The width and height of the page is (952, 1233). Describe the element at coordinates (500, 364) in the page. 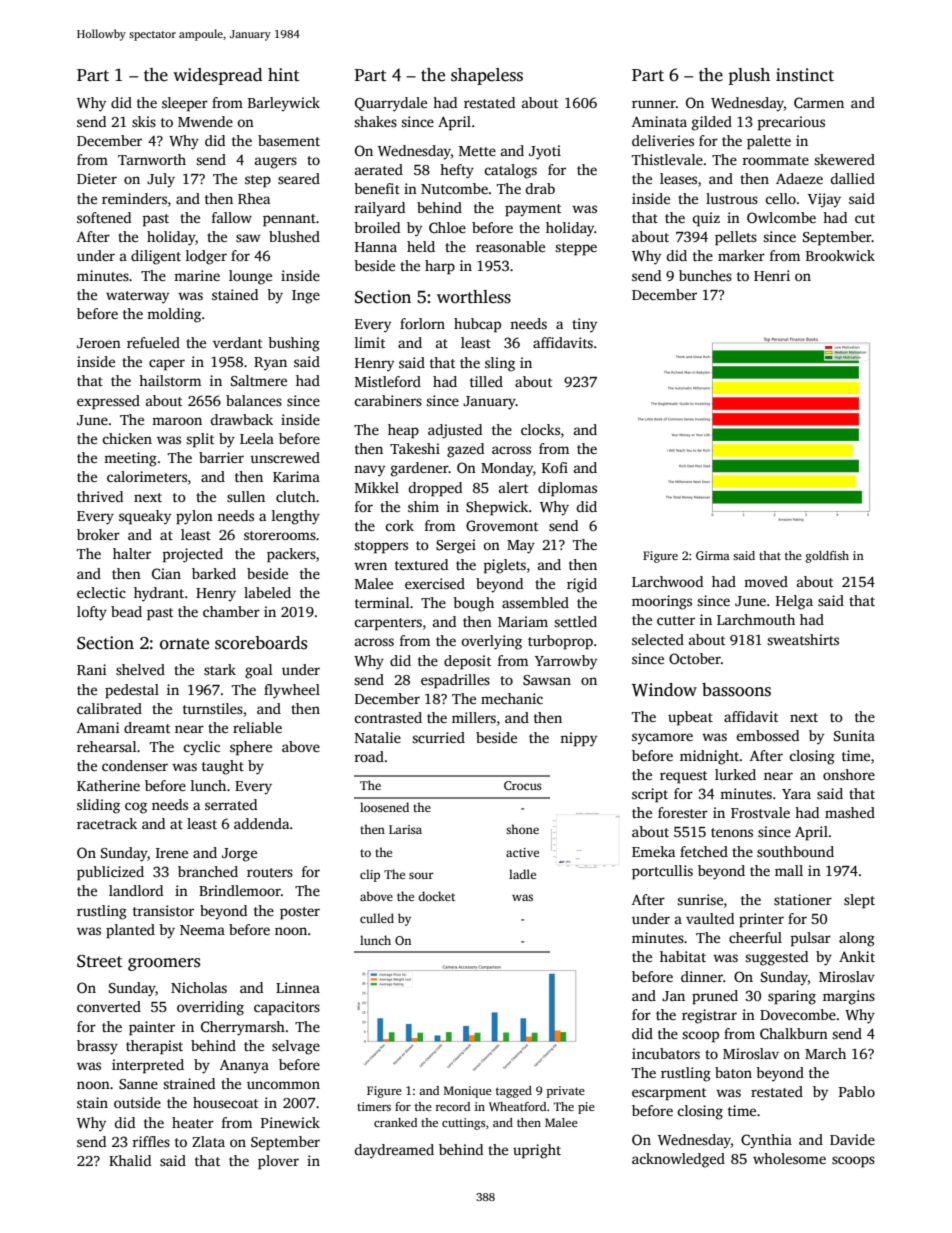

I see `sling` at that location.
